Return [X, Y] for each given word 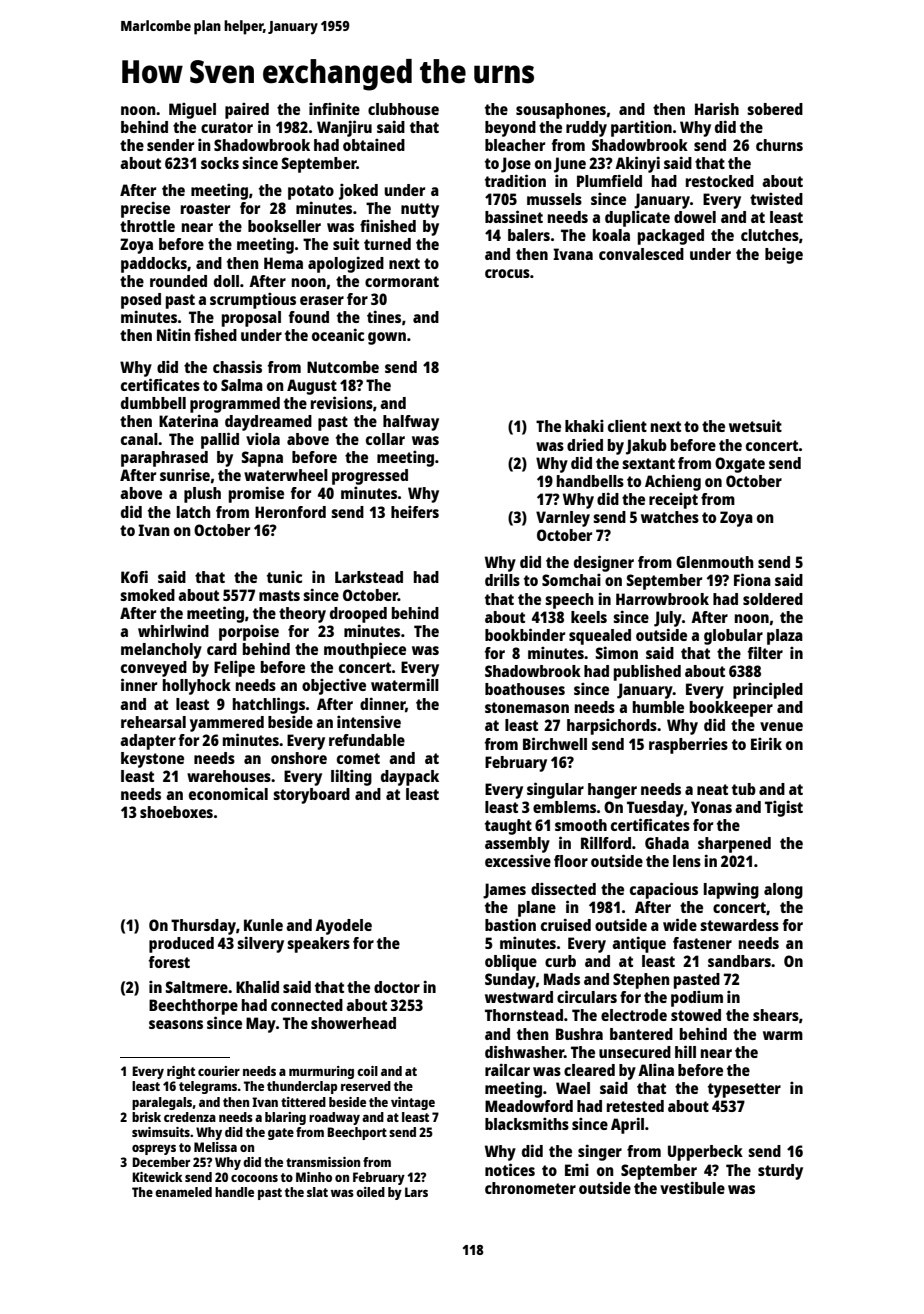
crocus [507, 273]
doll [226, 281]
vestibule [692, 1187]
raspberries [688, 745]
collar [385, 439]
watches [670, 517]
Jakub [646, 447]
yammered [227, 724]
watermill [405, 684]
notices [510, 1169]
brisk [146, 1117]
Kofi [134, 576]
